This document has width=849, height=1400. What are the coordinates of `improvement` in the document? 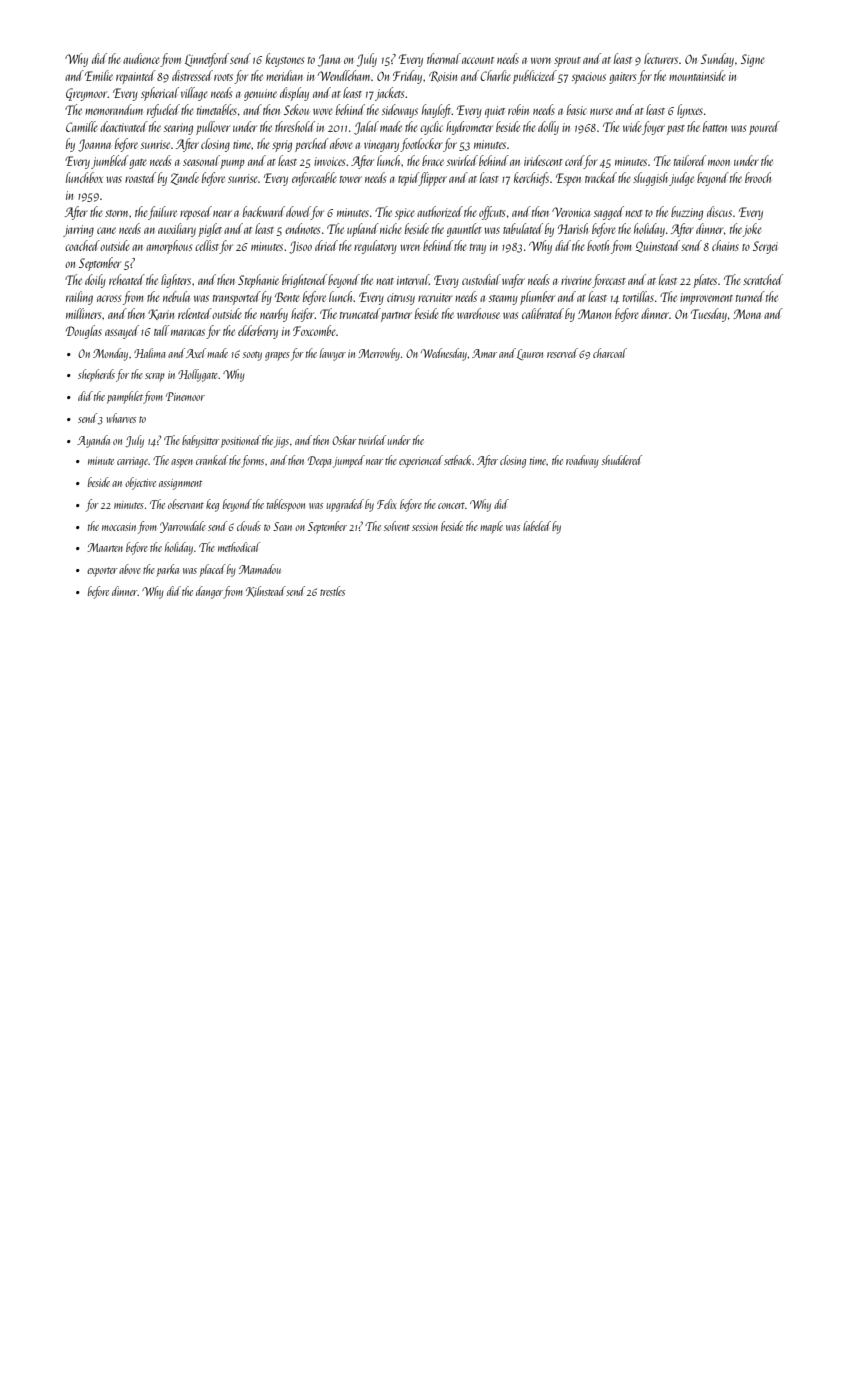 It's located at (706, 299).
